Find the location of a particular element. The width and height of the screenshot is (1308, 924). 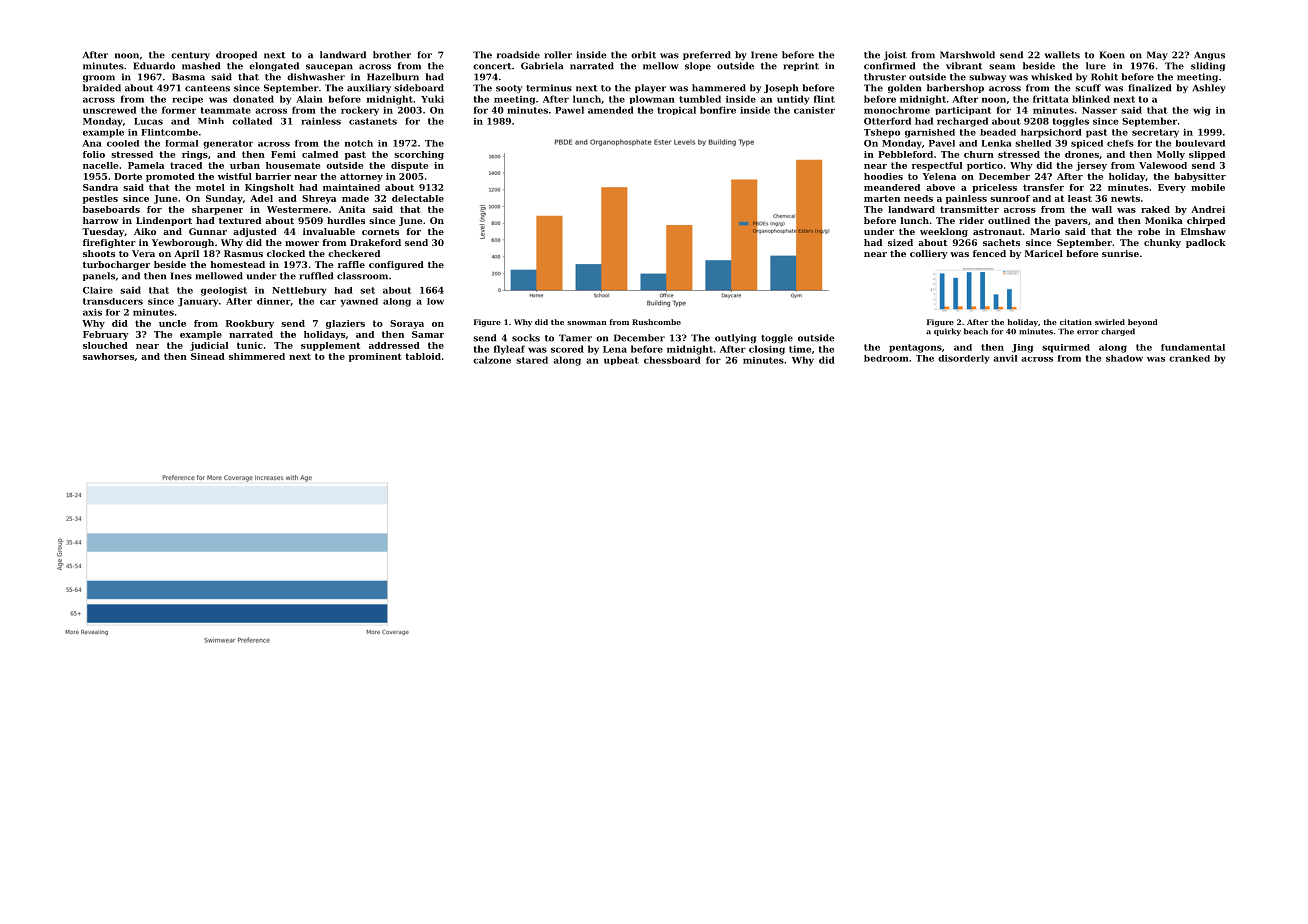

nacelle is located at coordinates (100, 165).
